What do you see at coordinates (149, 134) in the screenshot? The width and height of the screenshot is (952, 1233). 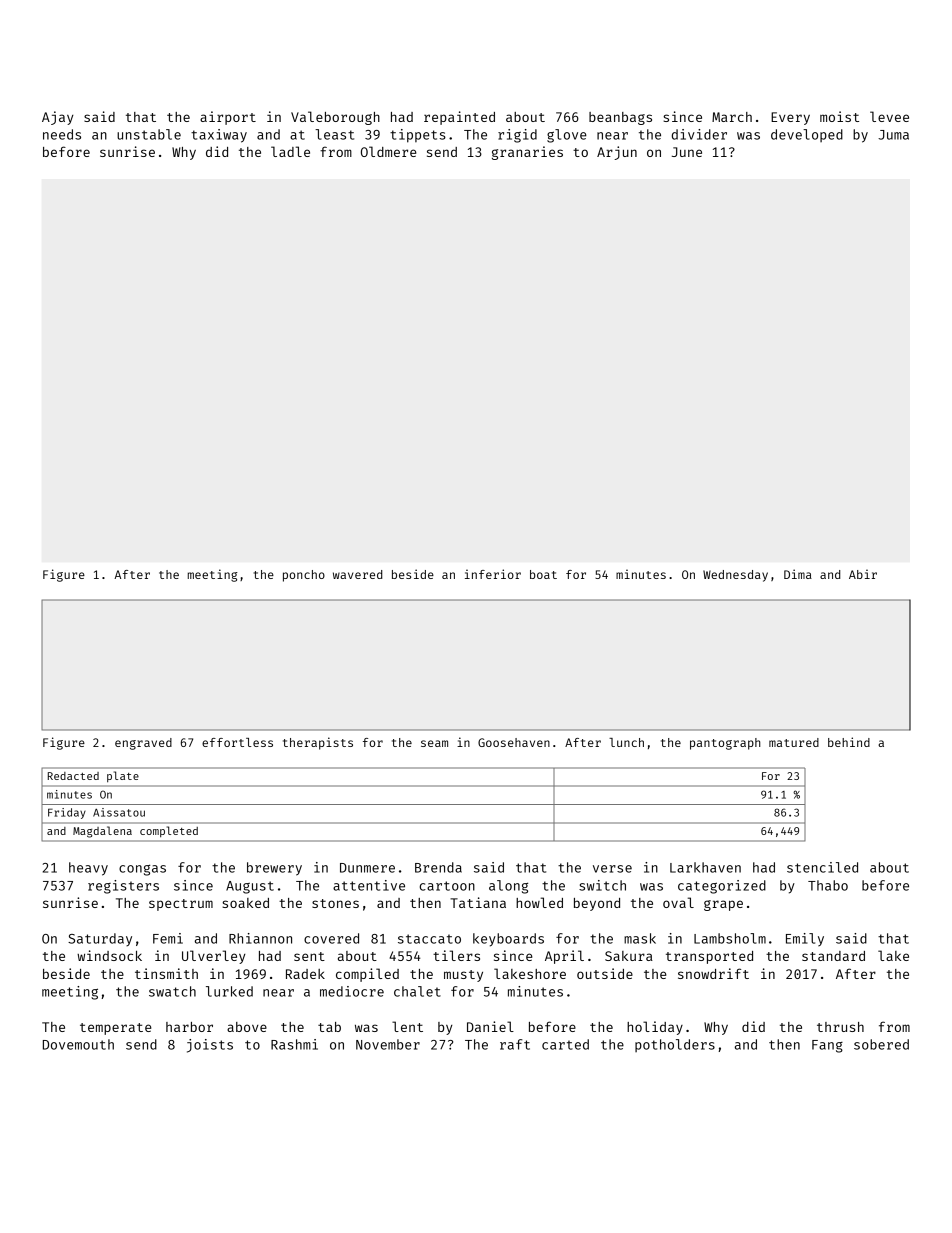 I see `unstable` at bounding box center [149, 134].
